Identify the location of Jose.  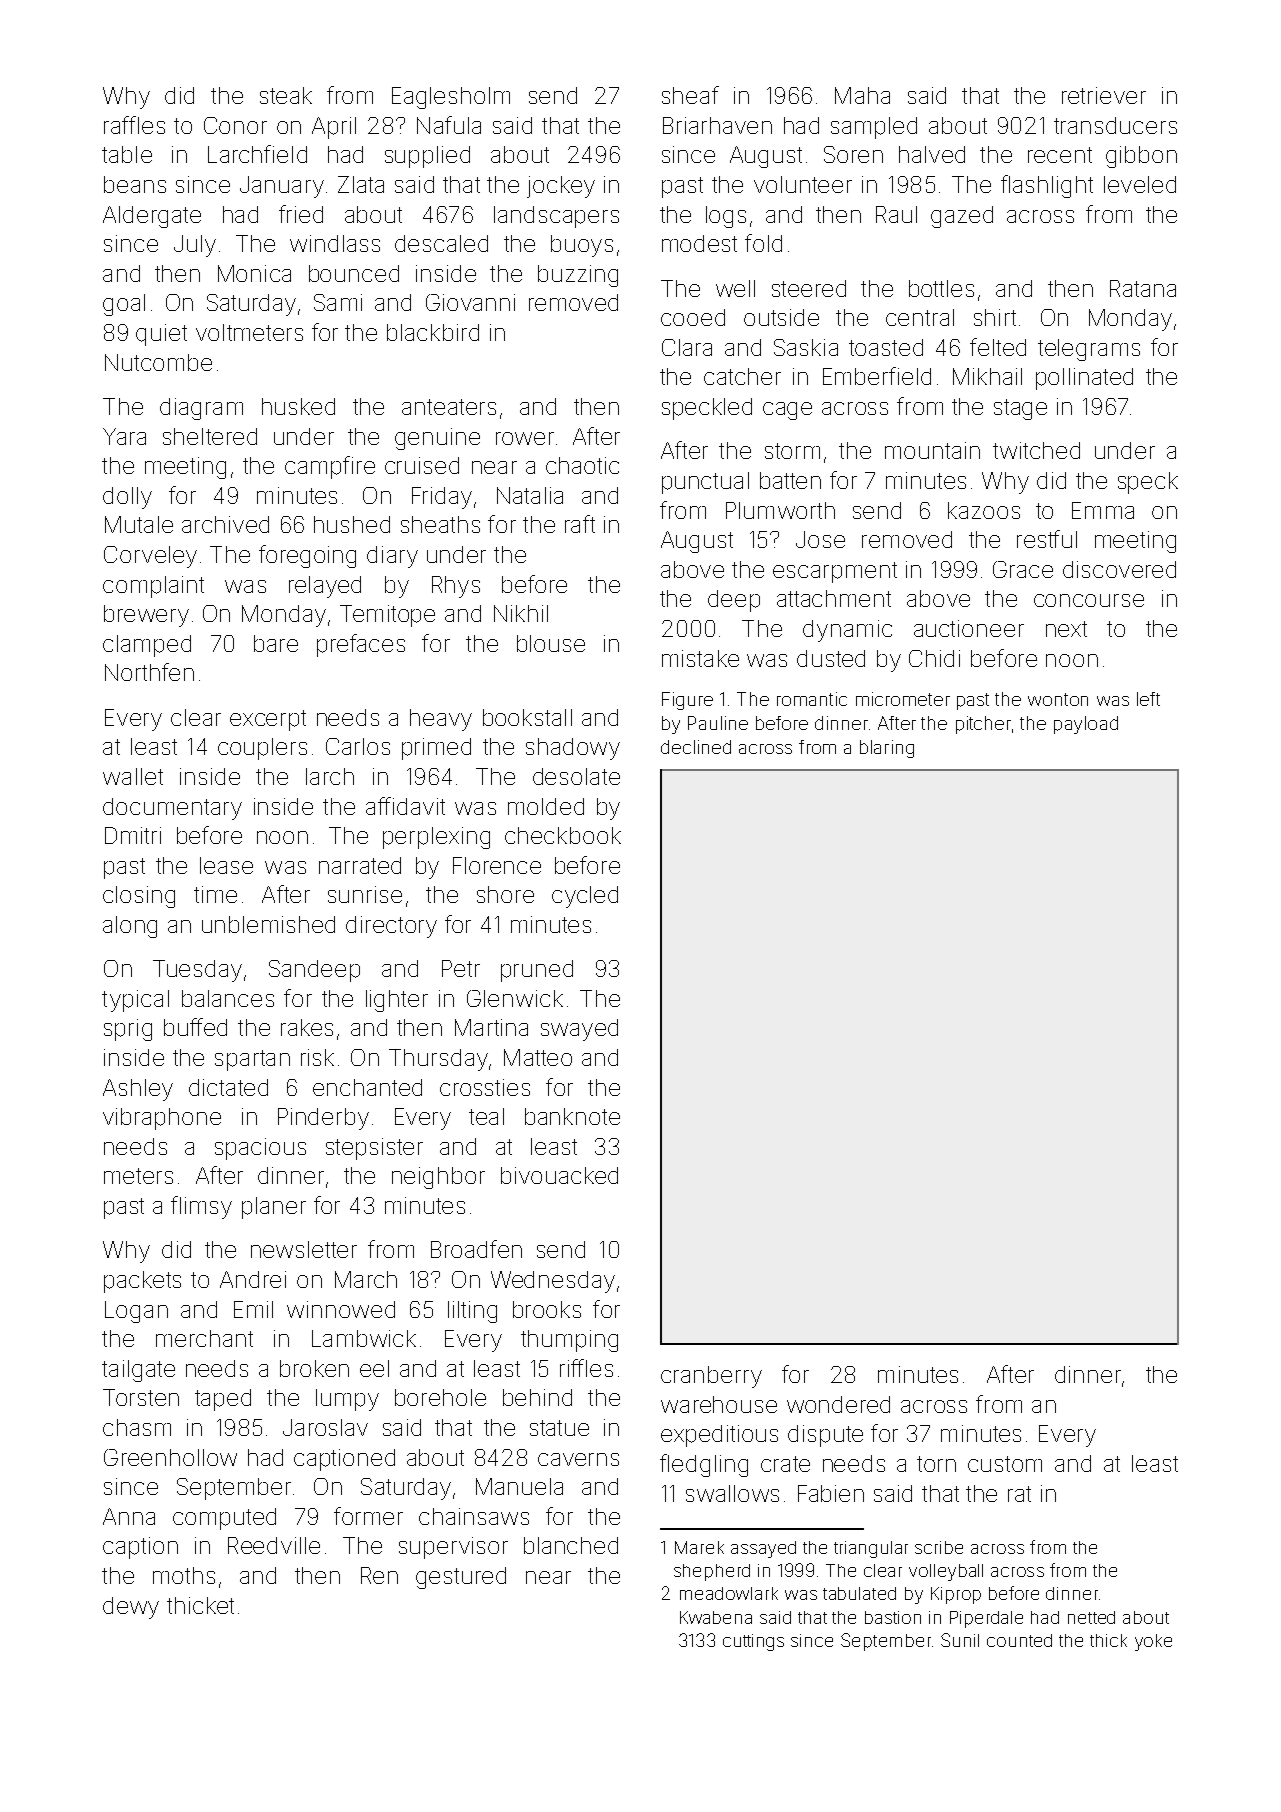
(820, 539).
